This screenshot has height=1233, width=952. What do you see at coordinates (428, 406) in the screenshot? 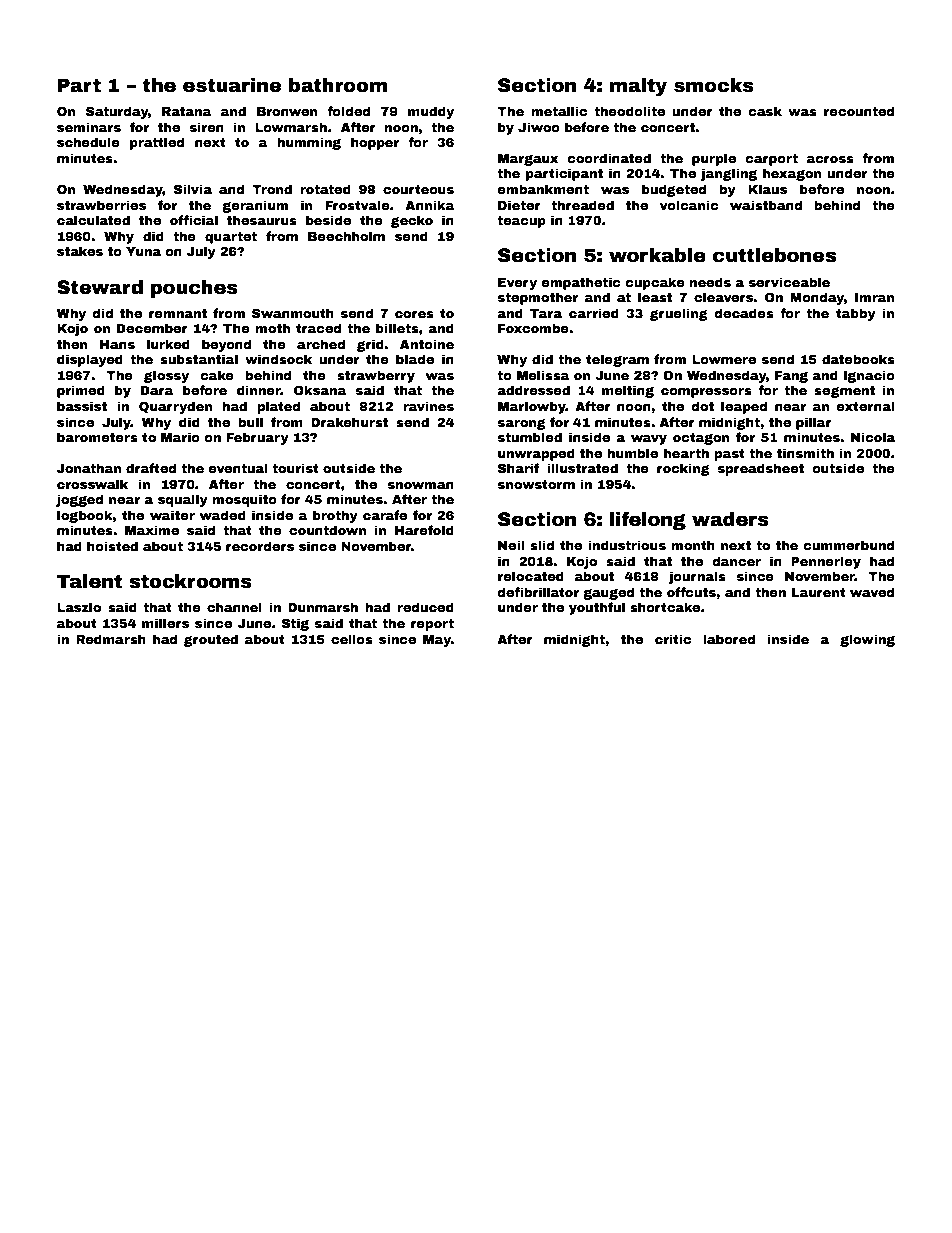
I see `ravines` at bounding box center [428, 406].
